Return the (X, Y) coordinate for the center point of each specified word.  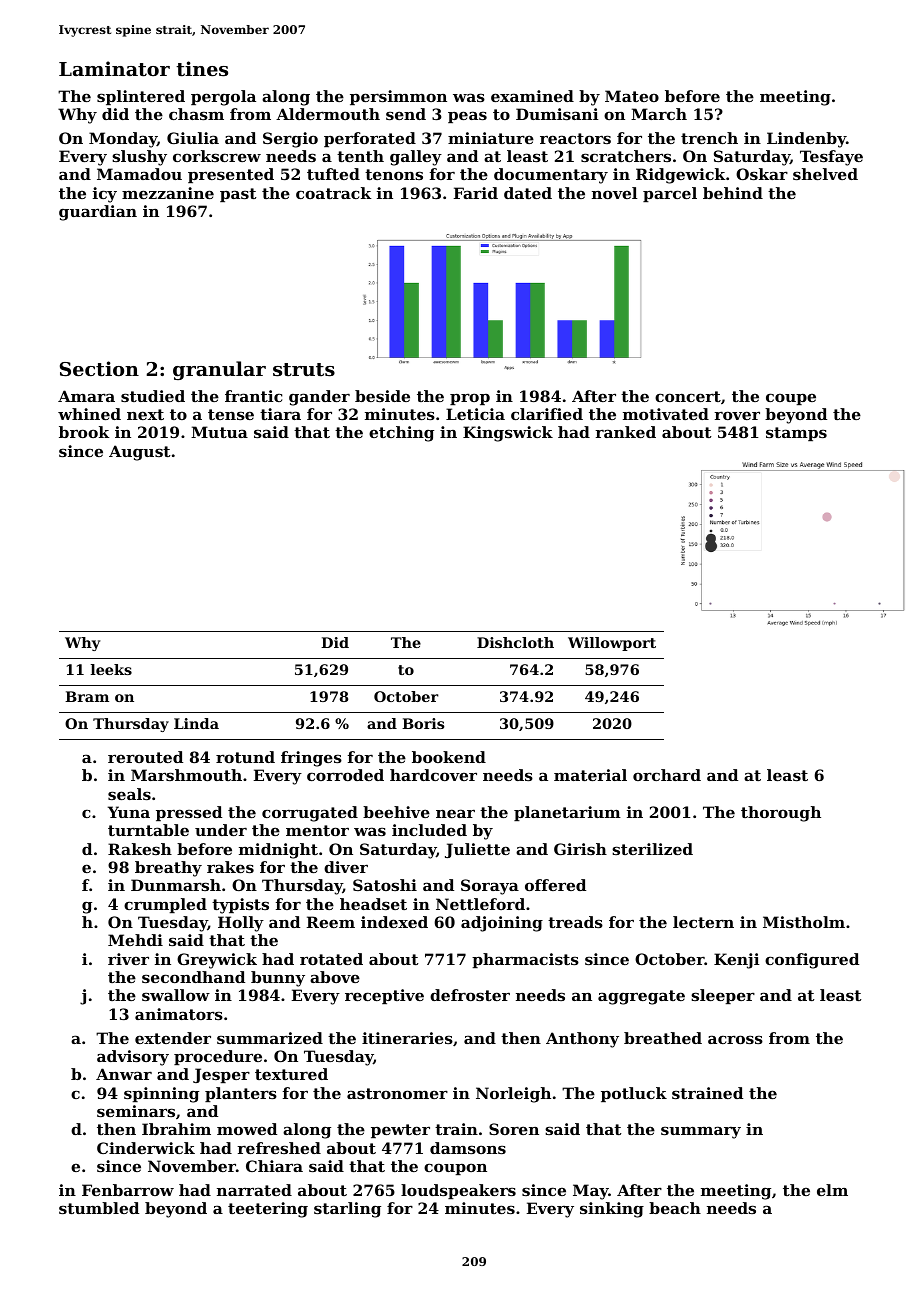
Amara (86, 396)
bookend (449, 757)
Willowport (612, 644)
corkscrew (217, 156)
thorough (781, 814)
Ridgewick (680, 176)
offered (555, 885)
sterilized (652, 849)
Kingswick (508, 434)
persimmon (398, 97)
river (128, 959)
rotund (245, 757)
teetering (268, 1210)
